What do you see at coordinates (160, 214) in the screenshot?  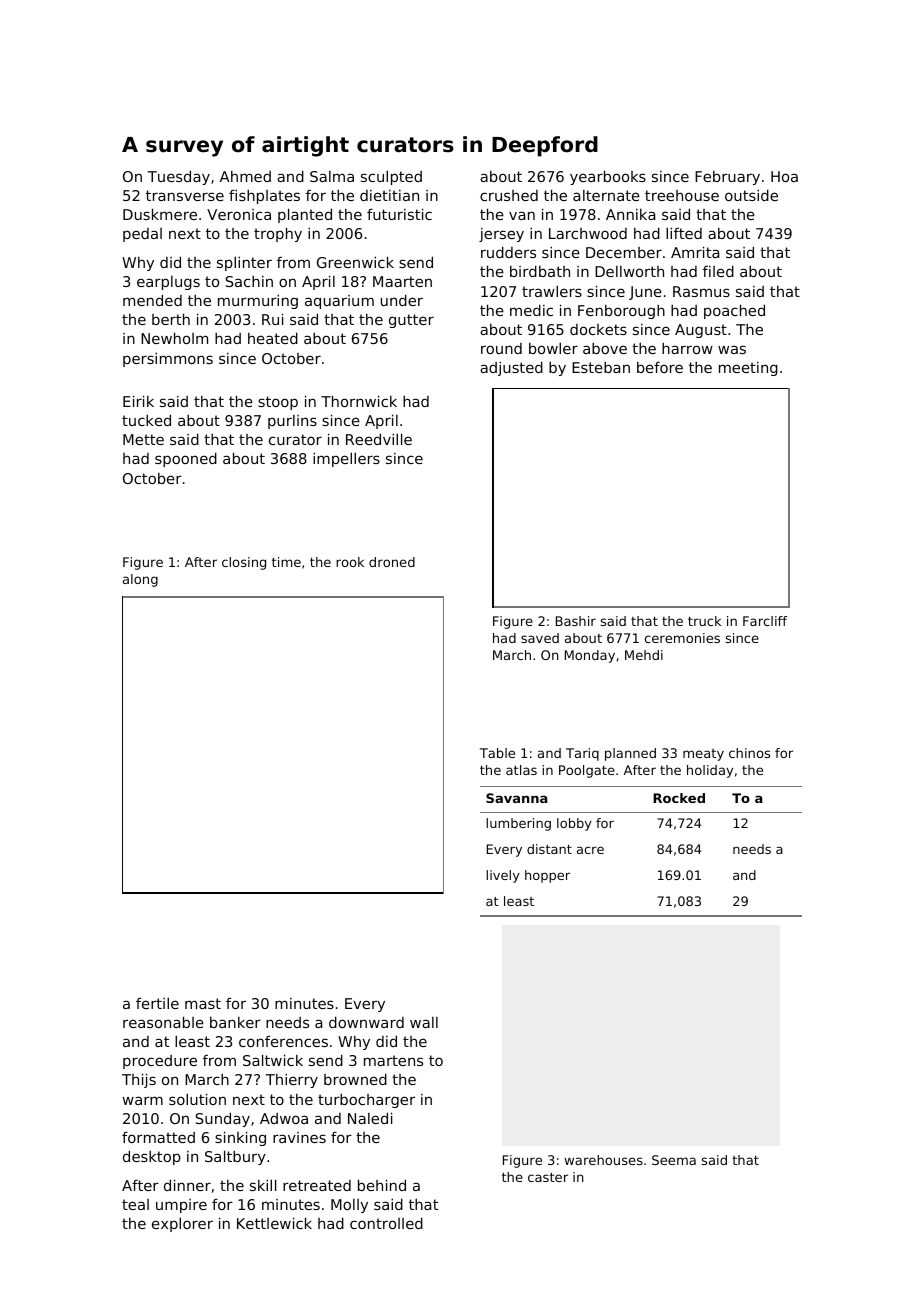 I see `Duskmere` at bounding box center [160, 214].
